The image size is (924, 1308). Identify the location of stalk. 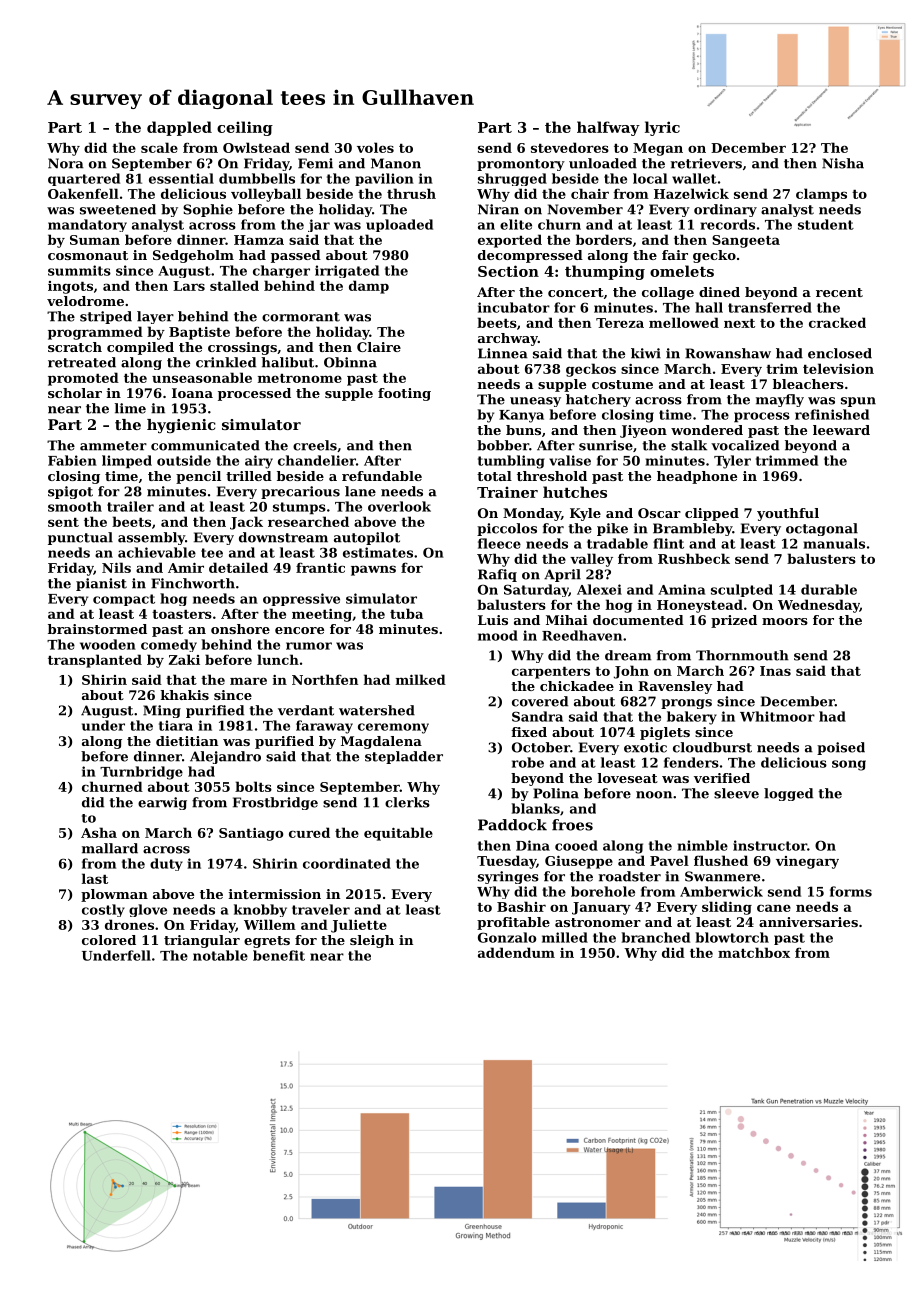
(689, 445).
